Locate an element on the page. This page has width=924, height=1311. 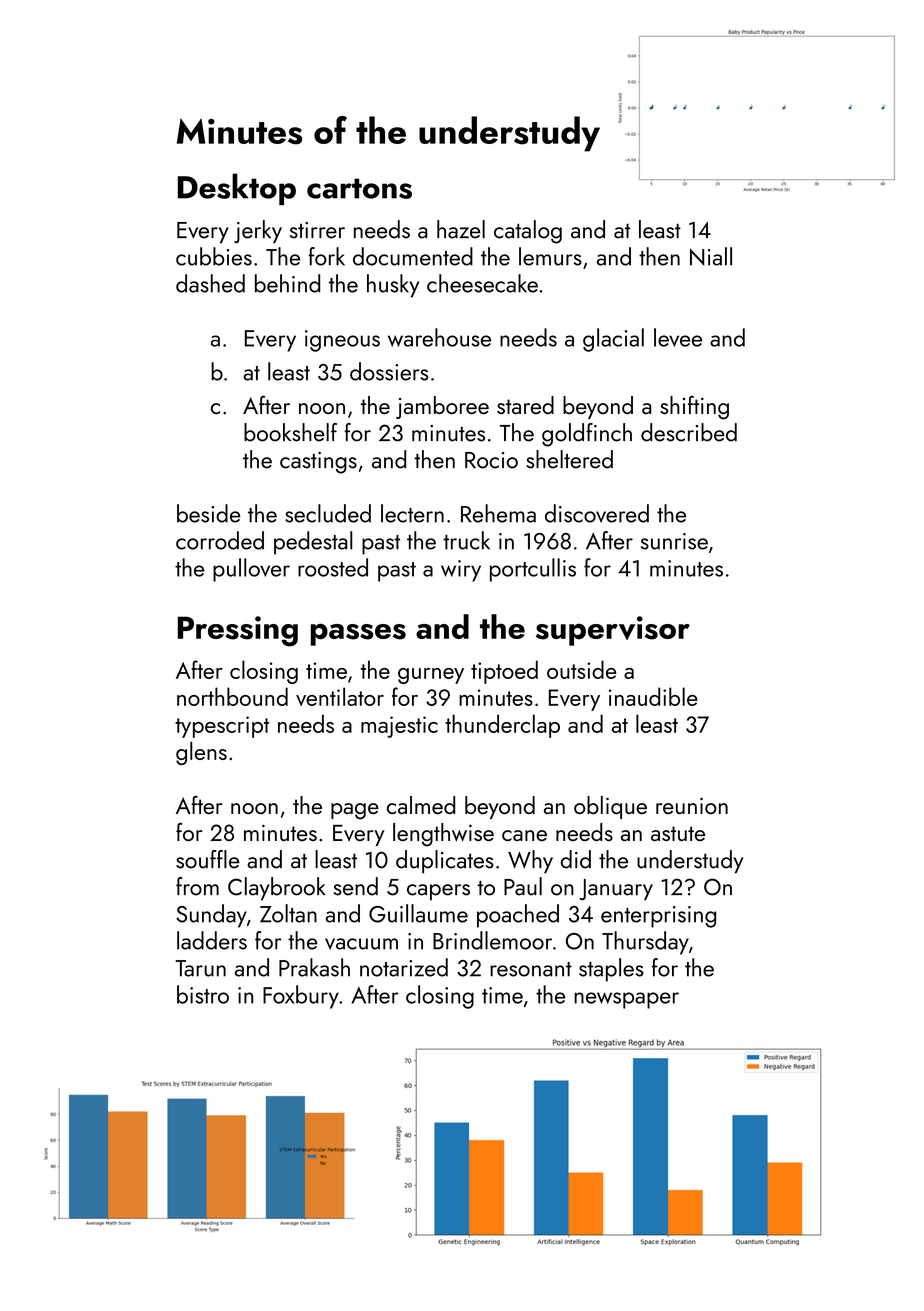
levee is located at coordinates (678, 337).
